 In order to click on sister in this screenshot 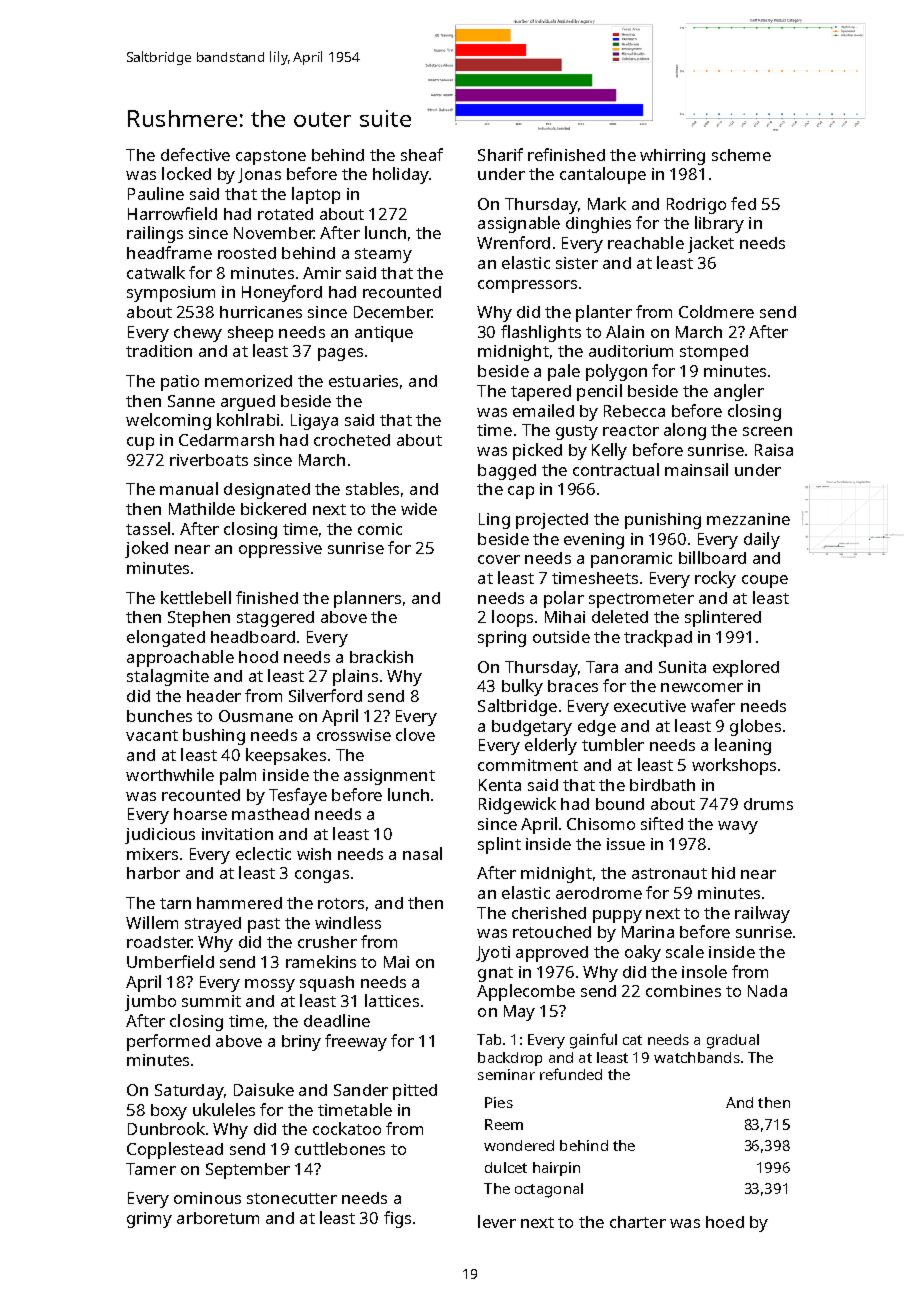, I will do `click(577, 263)`.
